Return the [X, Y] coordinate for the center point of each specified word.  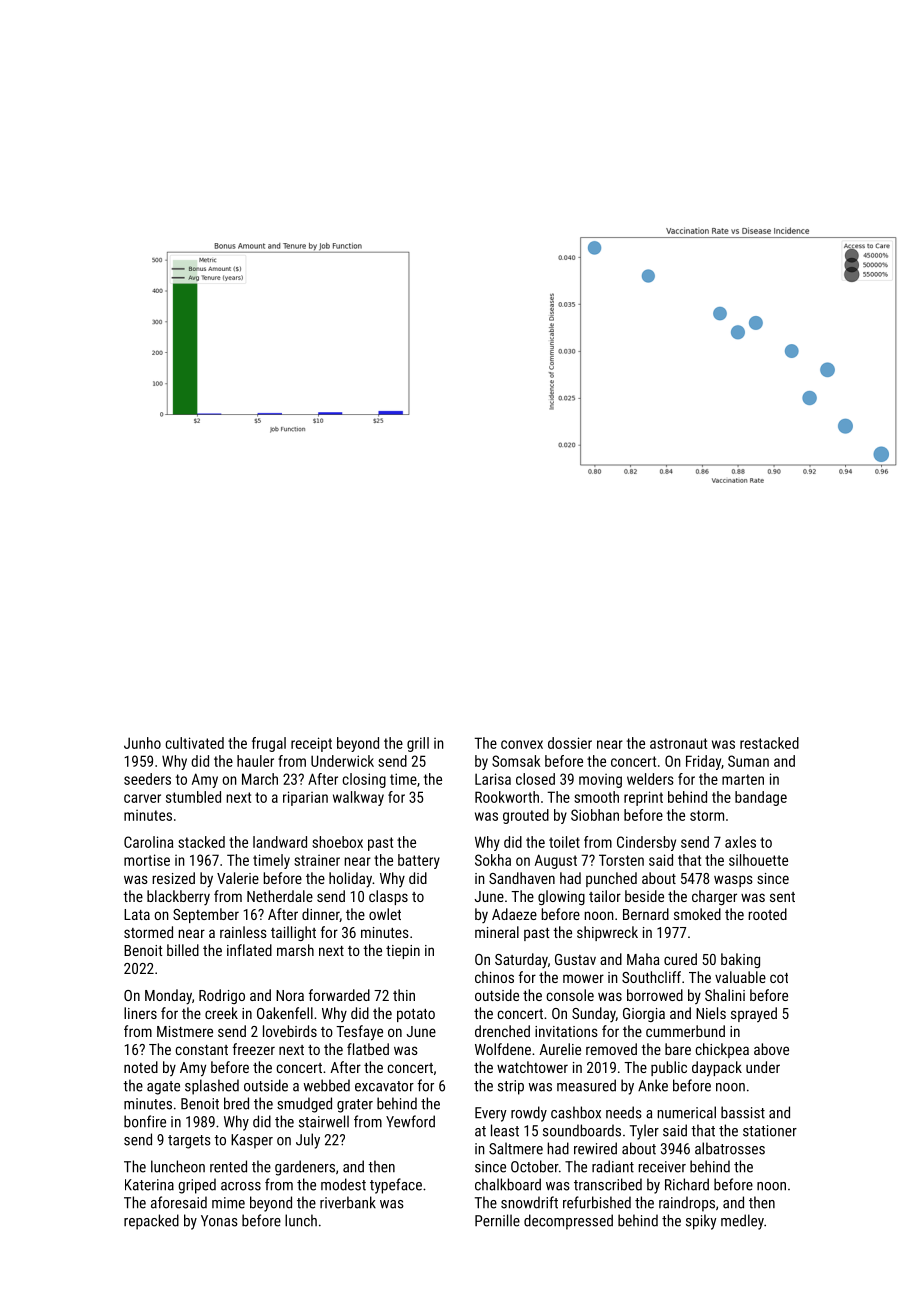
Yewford [410, 1121]
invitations [566, 1031]
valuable [740, 977]
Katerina [149, 1185]
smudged [304, 1105]
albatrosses [730, 1148]
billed [183, 950]
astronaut [678, 743]
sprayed [754, 1014]
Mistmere [185, 1031]
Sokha [493, 860]
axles [740, 842]
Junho [142, 743]
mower [583, 978]
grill [418, 744]
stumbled [193, 797]
